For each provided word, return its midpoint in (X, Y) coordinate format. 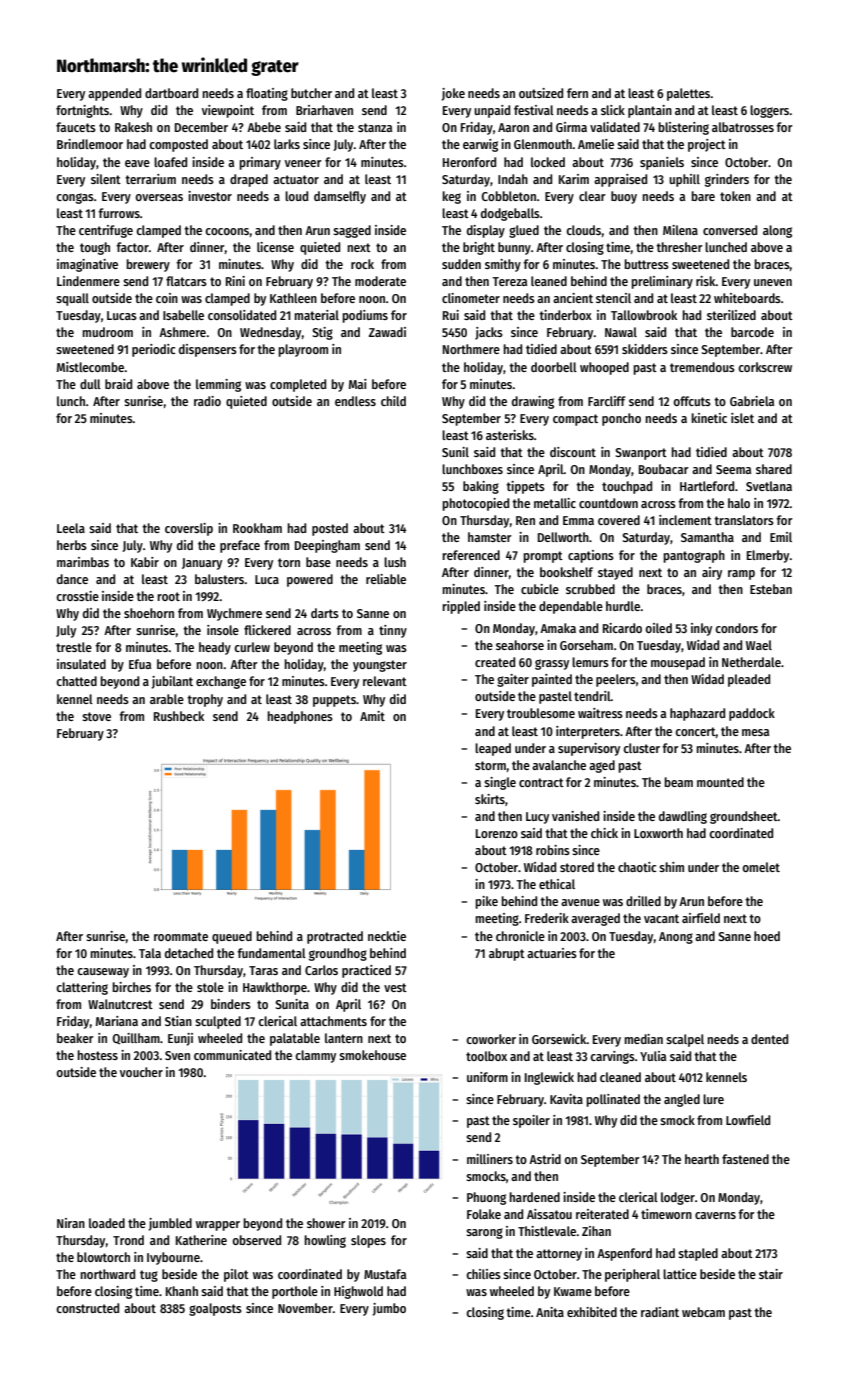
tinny (393, 631)
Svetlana (769, 486)
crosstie (77, 596)
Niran (71, 1223)
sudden (461, 264)
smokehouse (372, 1055)
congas (75, 198)
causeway (103, 973)
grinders (727, 180)
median (643, 1039)
